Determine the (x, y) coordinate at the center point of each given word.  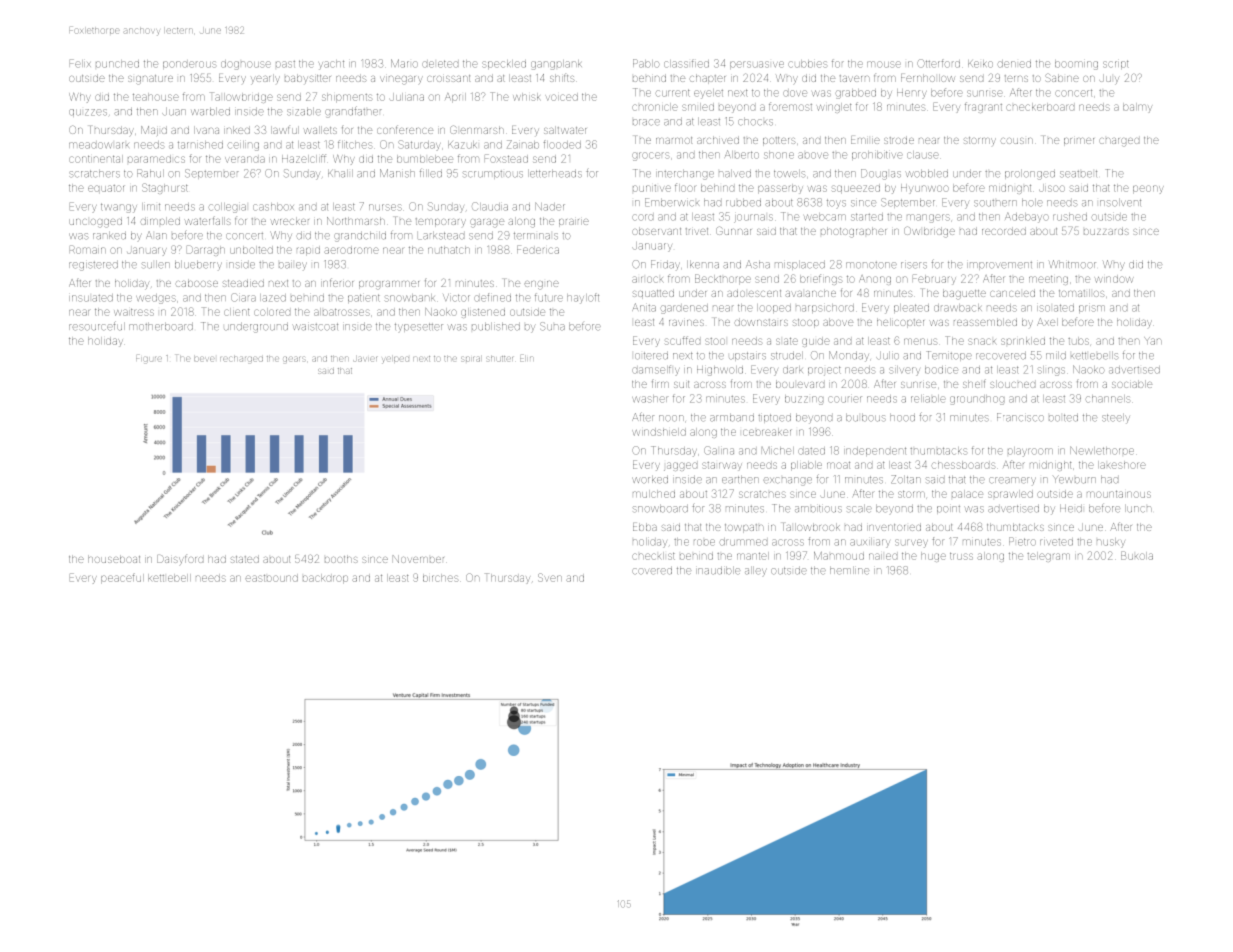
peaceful (122, 578)
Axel (1047, 322)
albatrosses (342, 312)
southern (995, 203)
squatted (653, 294)
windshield (659, 432)
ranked (109, 236)
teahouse (156, 97)
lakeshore (1122, 465)
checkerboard (1040, 107)
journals (753, 218)
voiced (561, 97)
